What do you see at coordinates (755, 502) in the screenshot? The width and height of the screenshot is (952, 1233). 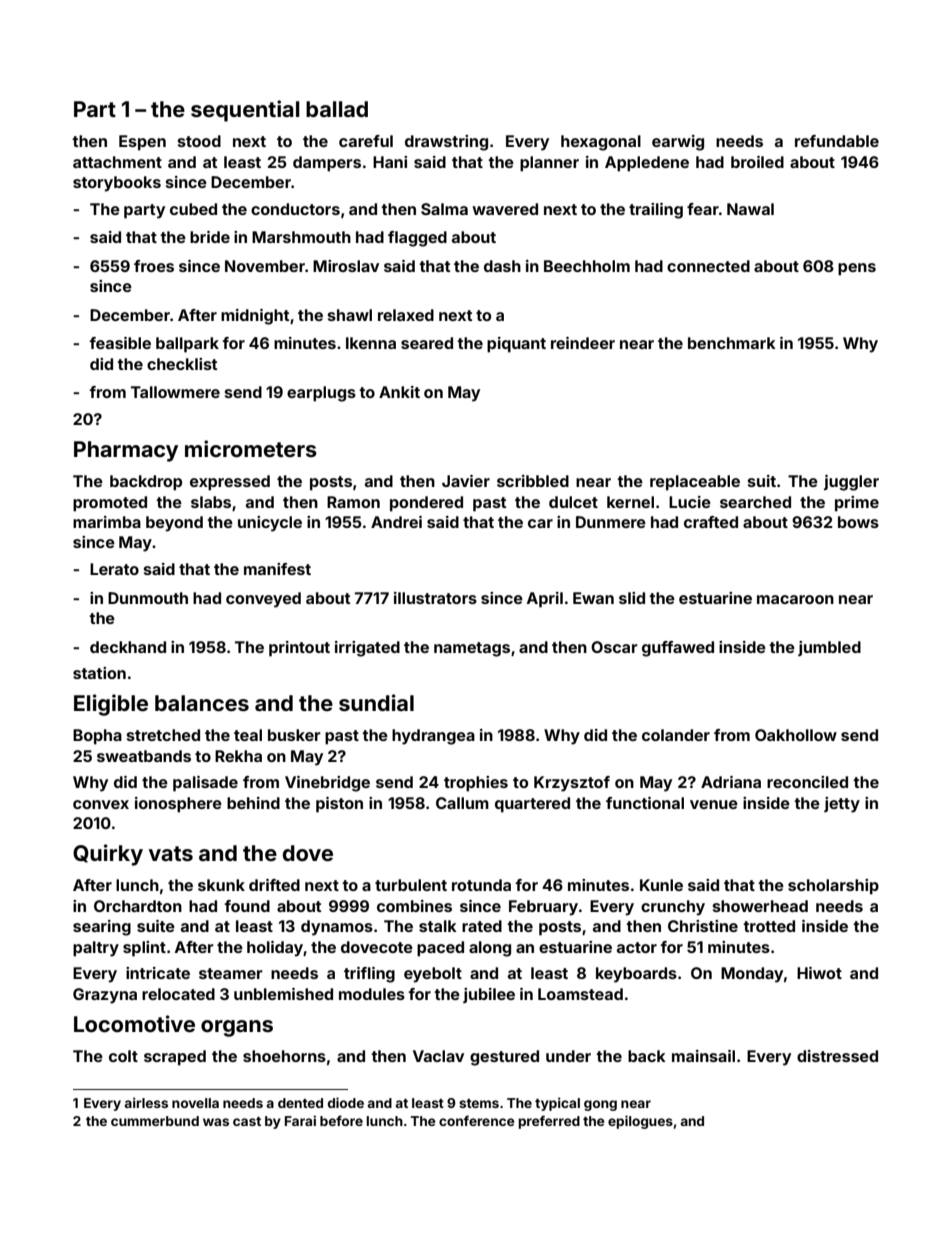 I see `searched` at bounding box center [755, 502].
